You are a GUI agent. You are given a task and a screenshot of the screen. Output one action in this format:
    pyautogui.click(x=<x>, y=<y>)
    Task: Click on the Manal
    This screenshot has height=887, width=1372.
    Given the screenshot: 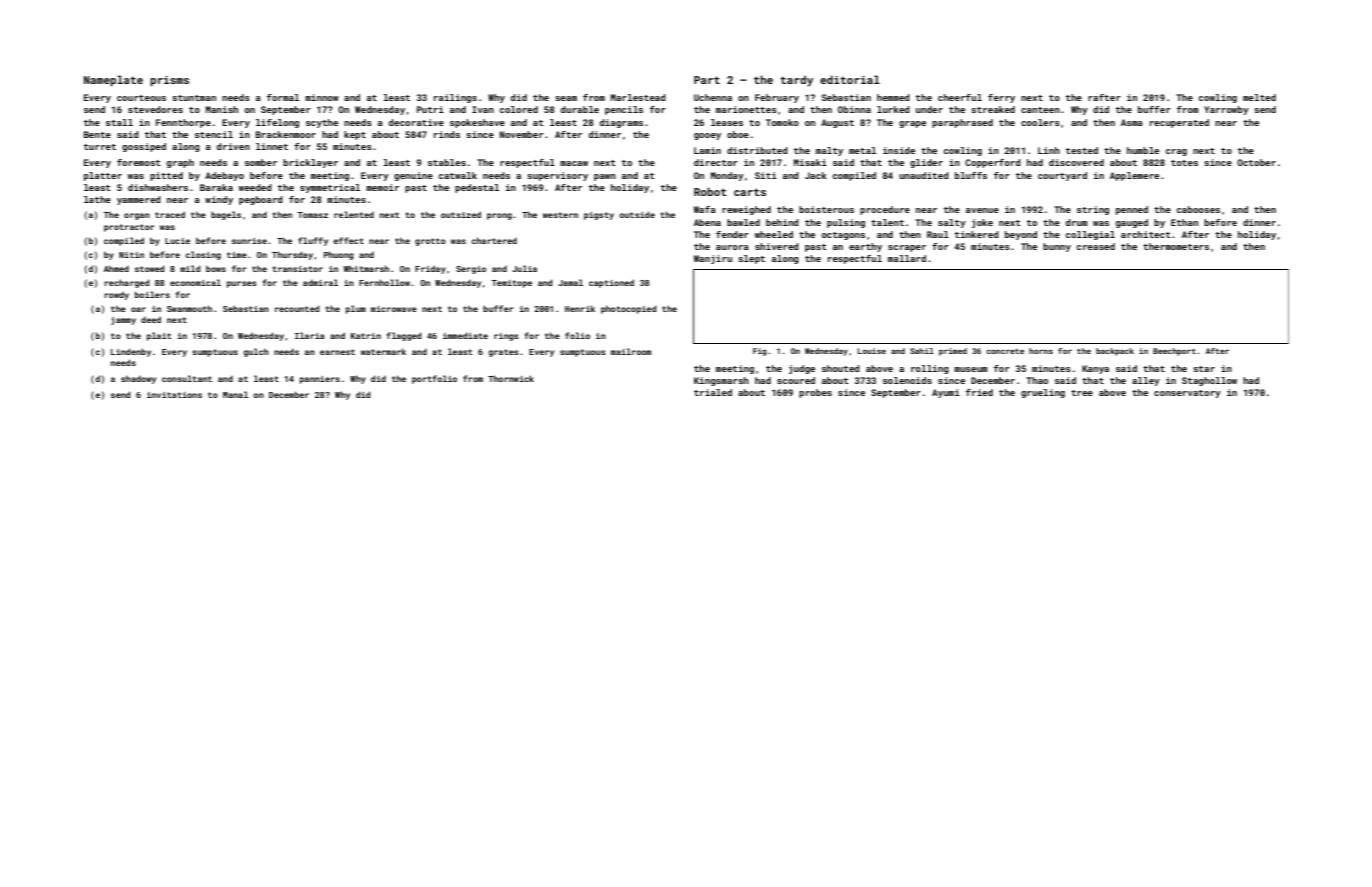 What is the action you would take?
    pyautogui.click(x=235, y=394)
